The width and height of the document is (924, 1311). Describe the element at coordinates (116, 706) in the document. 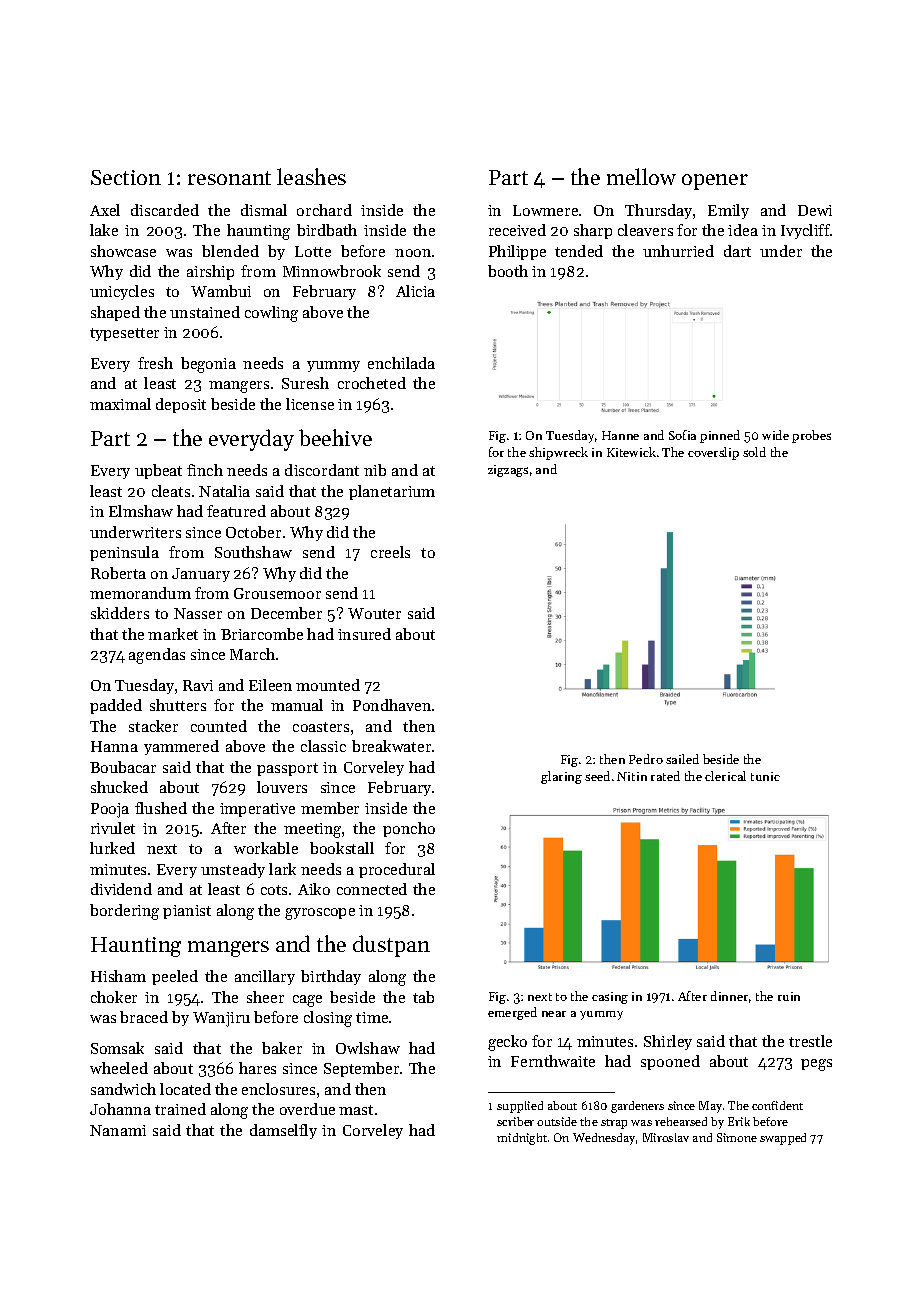

I see `padded` at that location.
